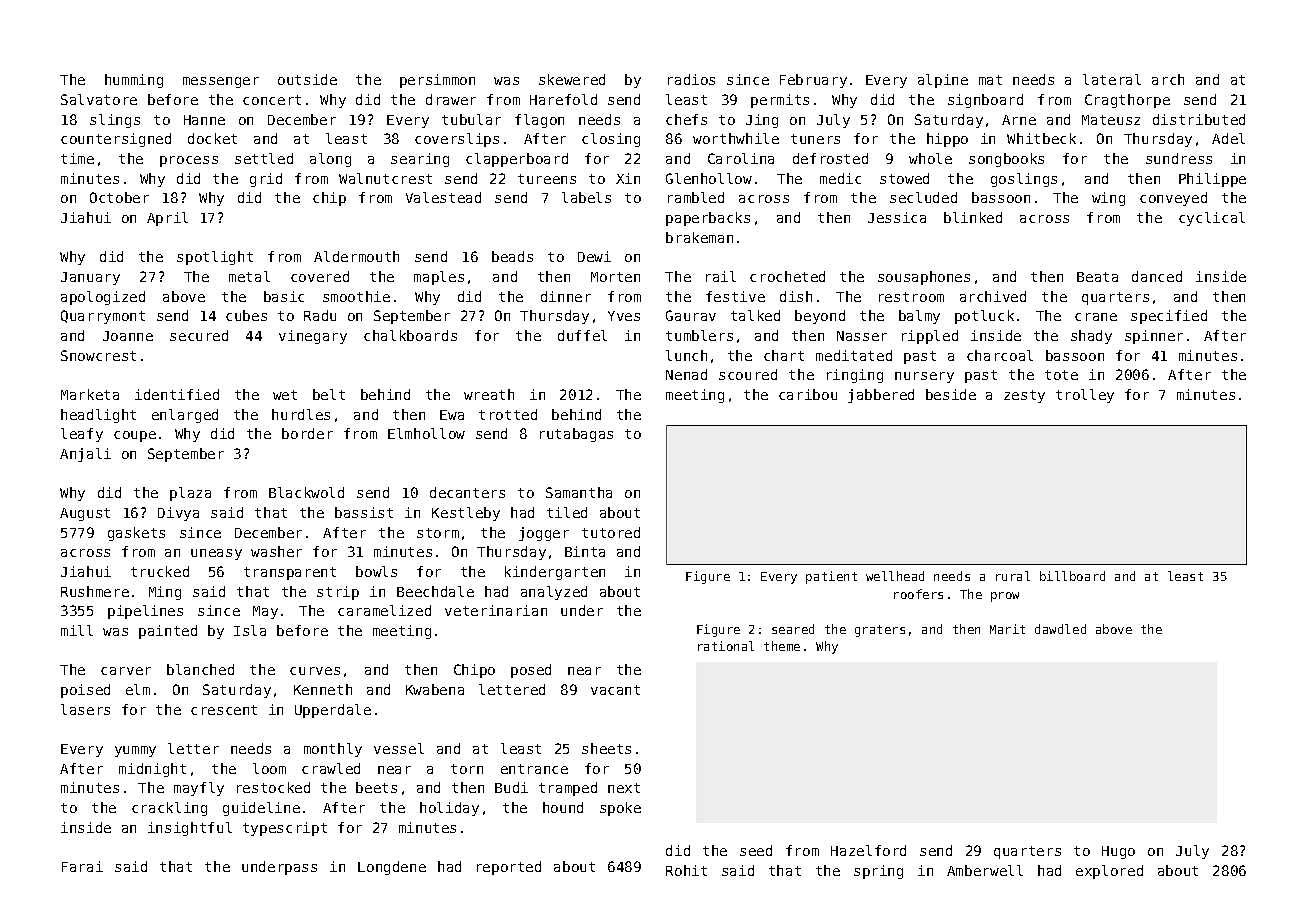 The image size is (1308, 924). Describe the element at coordinates (116, 140) in the image. I see `countersigned` at that location.
